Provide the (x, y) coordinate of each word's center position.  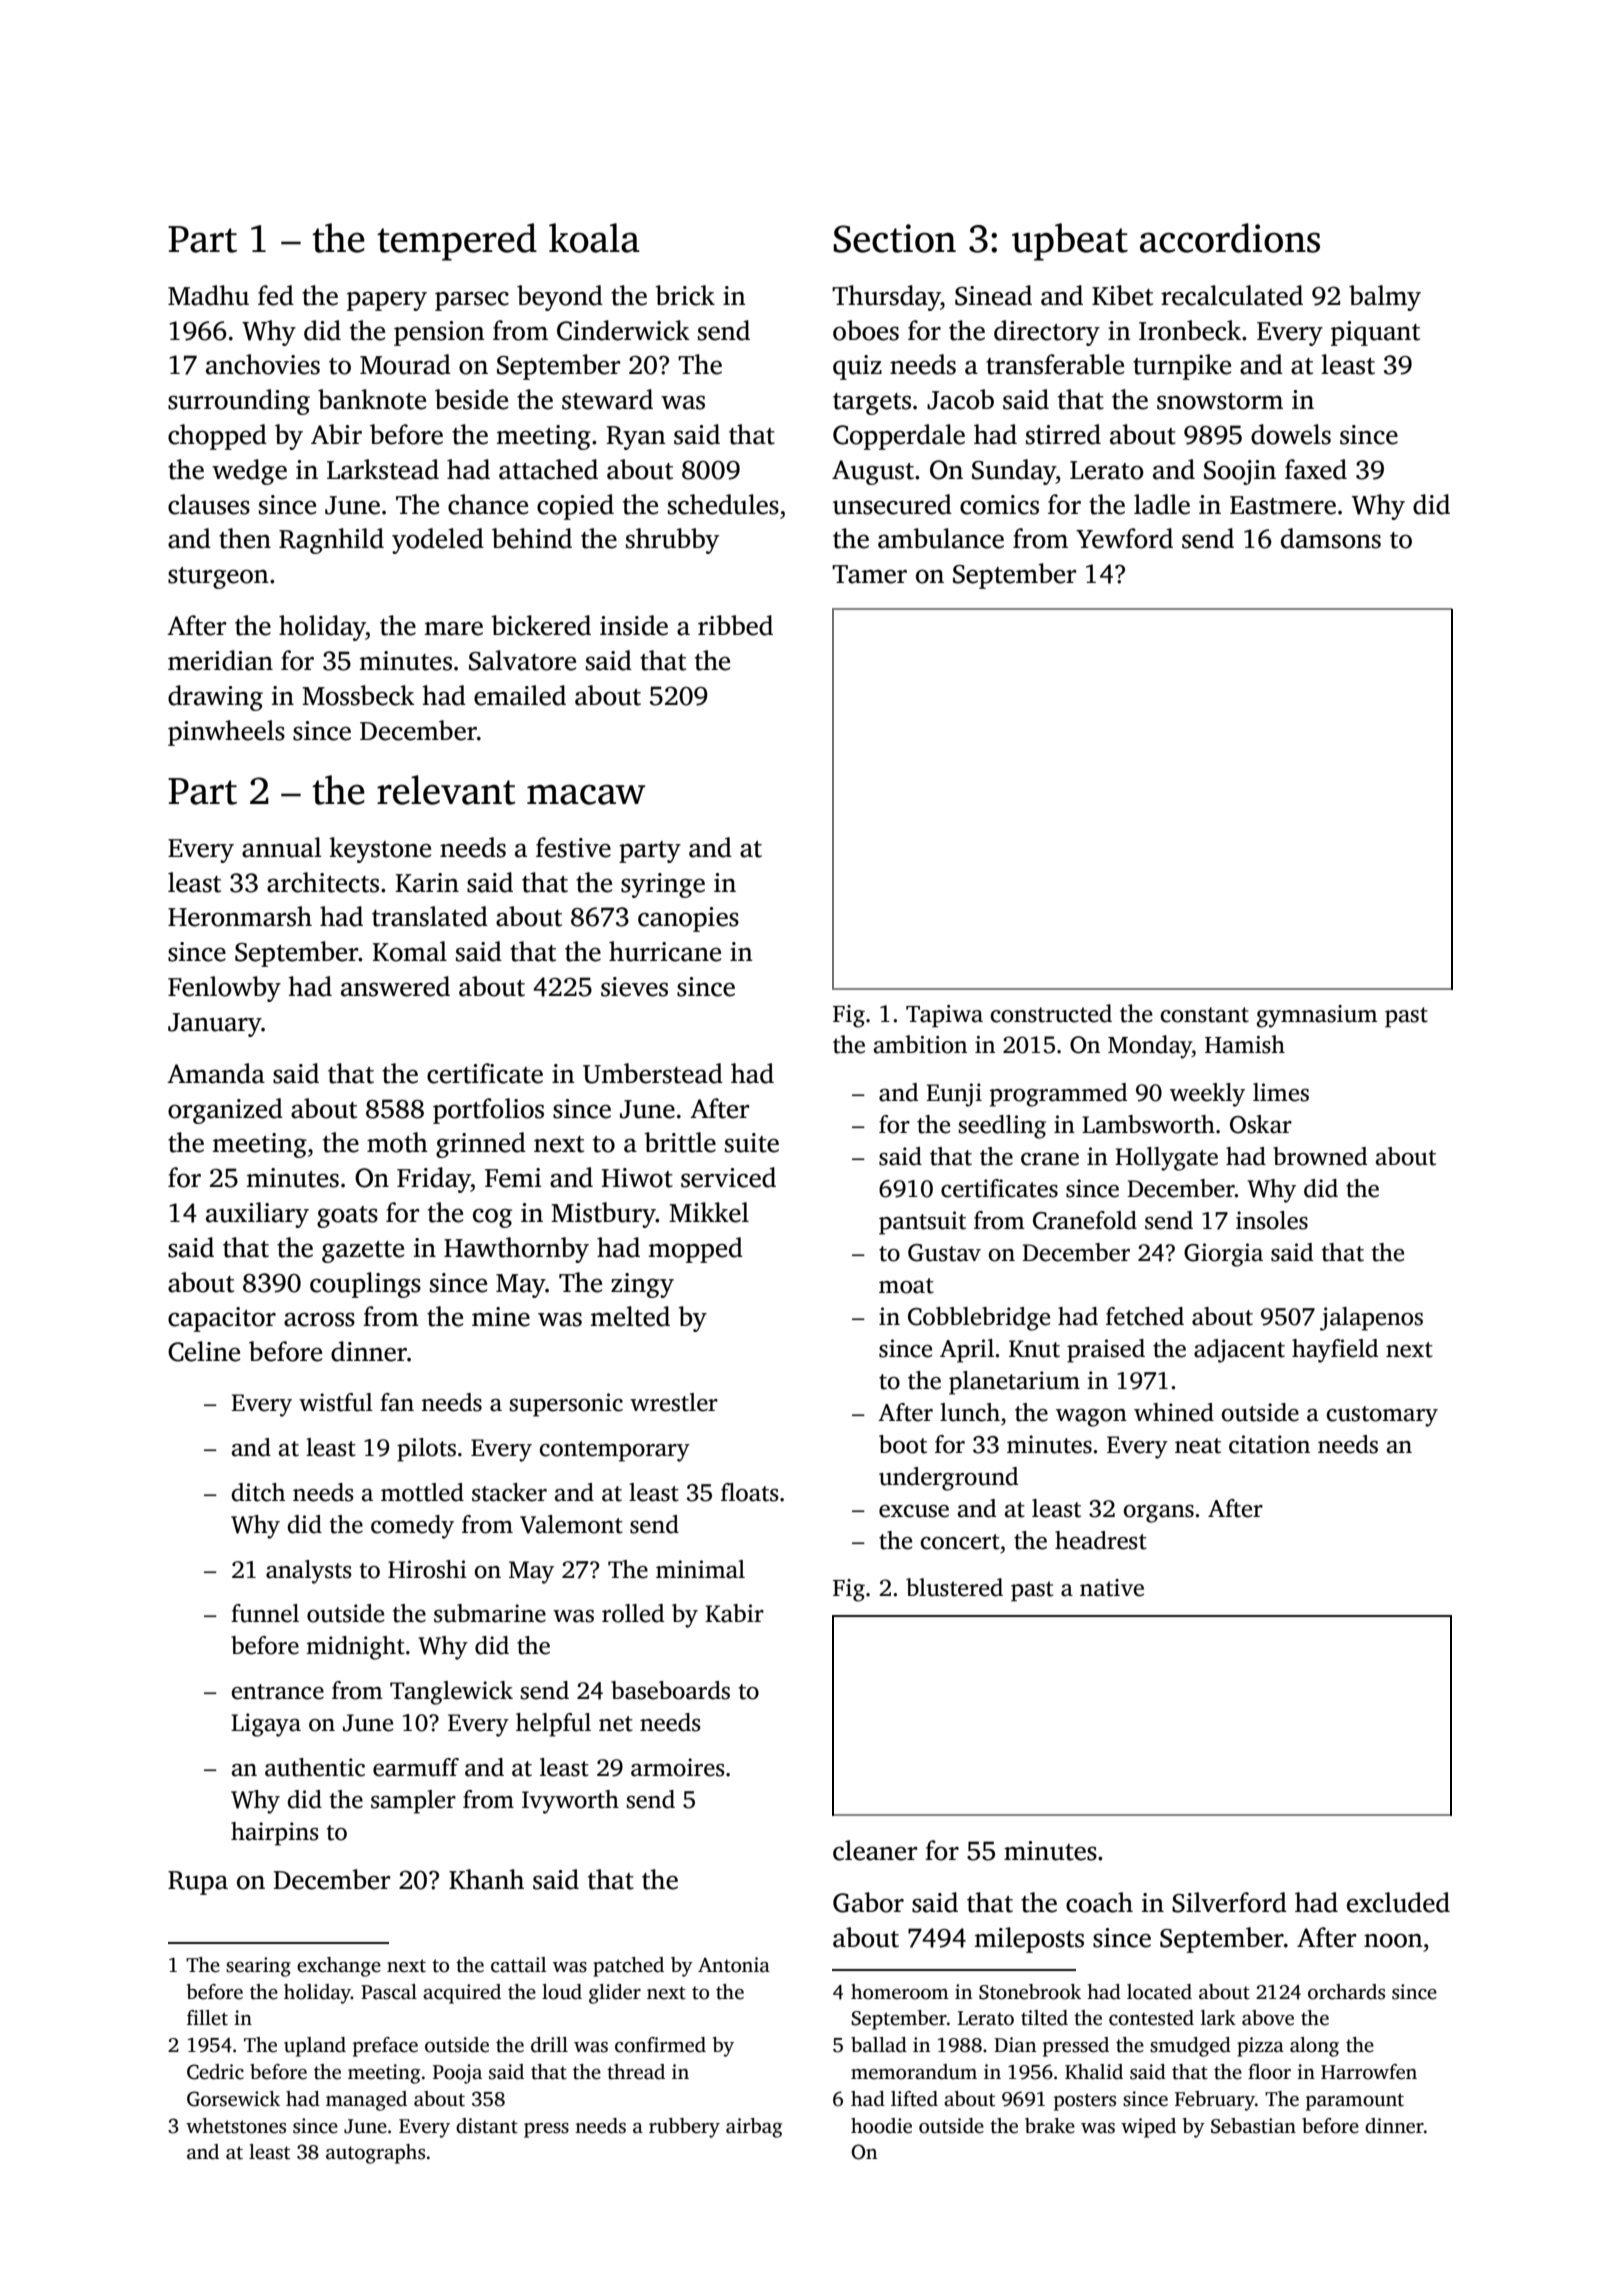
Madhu (208, 295)
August (873, 472)
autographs (375, 2154)
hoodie (881, 2126)
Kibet (1122, 295)
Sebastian (1253, 2126)
